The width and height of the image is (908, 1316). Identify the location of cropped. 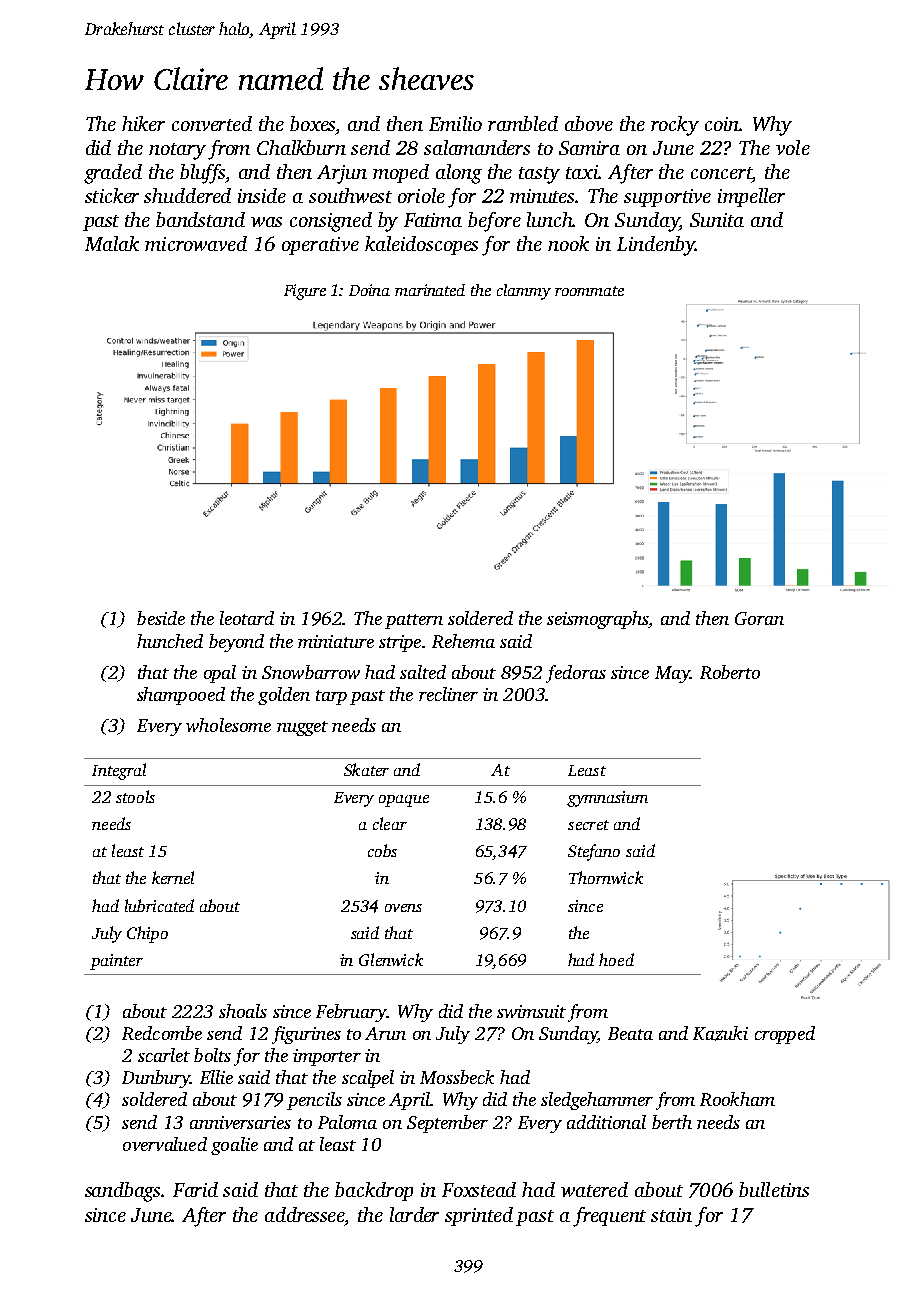
(785, 1035).
